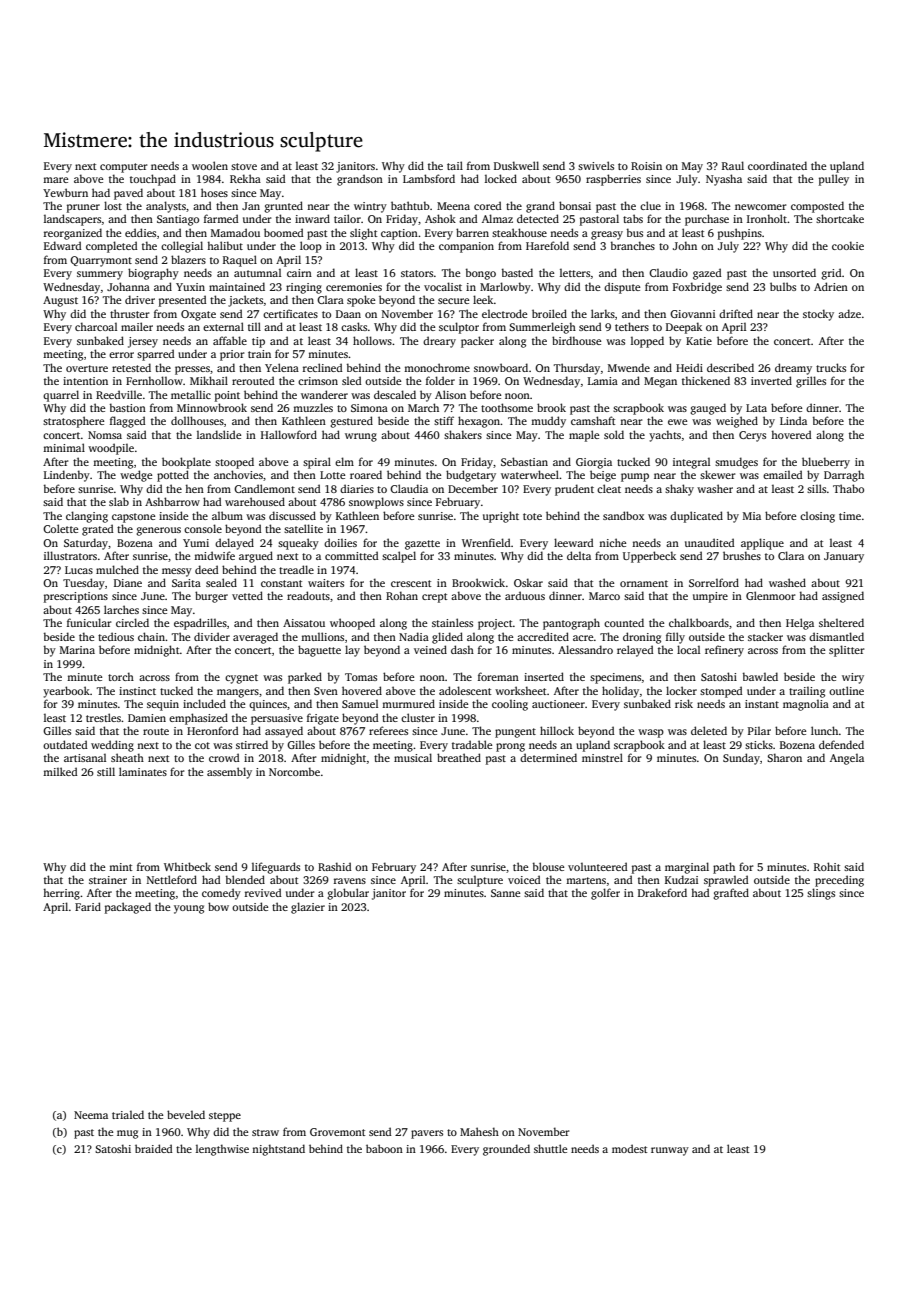 Image resolution: width=908 pixels, height=1316 pixels. What do you see at coordinates (121, 867) in the screenshot?
I see `mint` at bounding box center [121, 867].
